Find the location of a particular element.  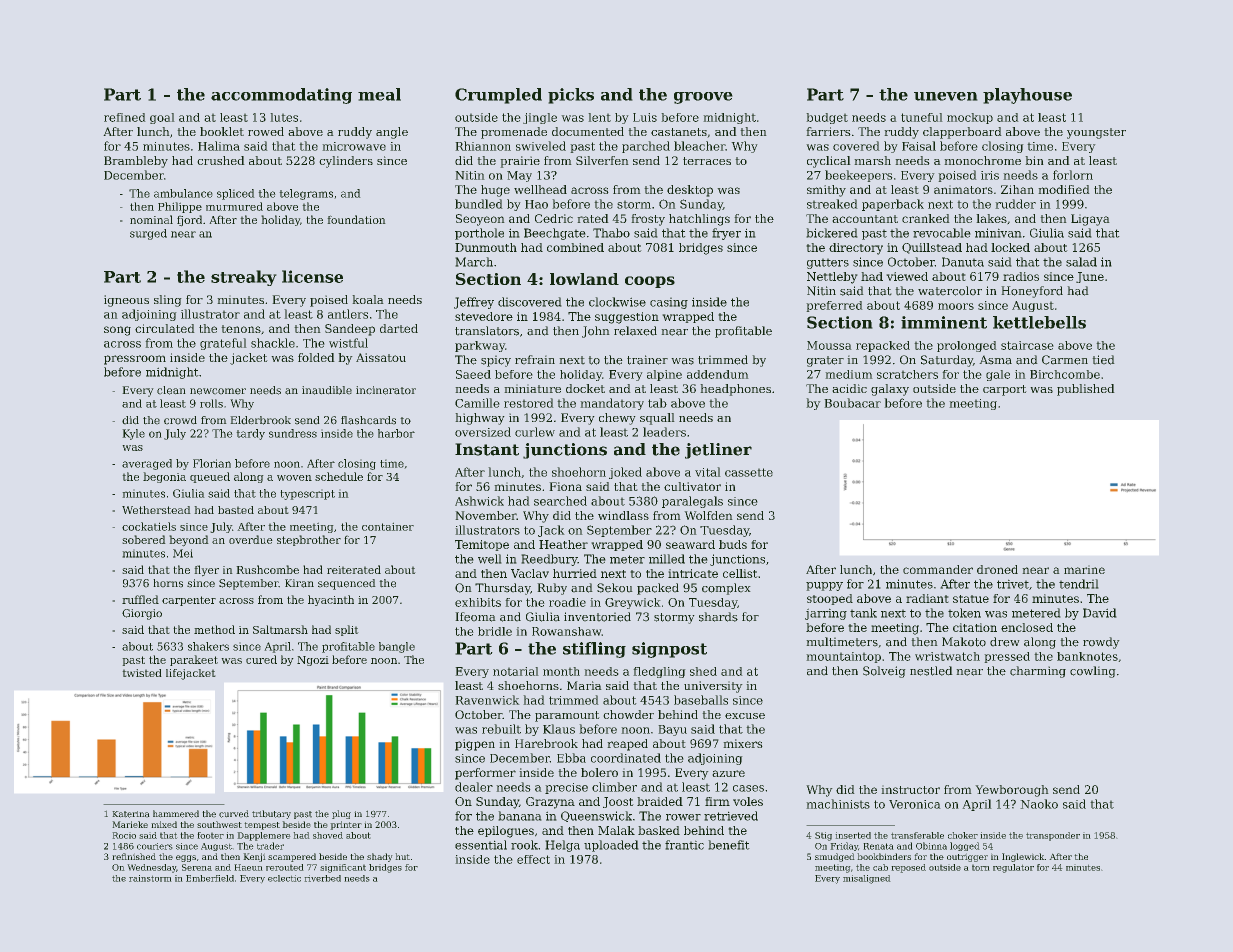

headphones is located at coordinates (736, 390).
